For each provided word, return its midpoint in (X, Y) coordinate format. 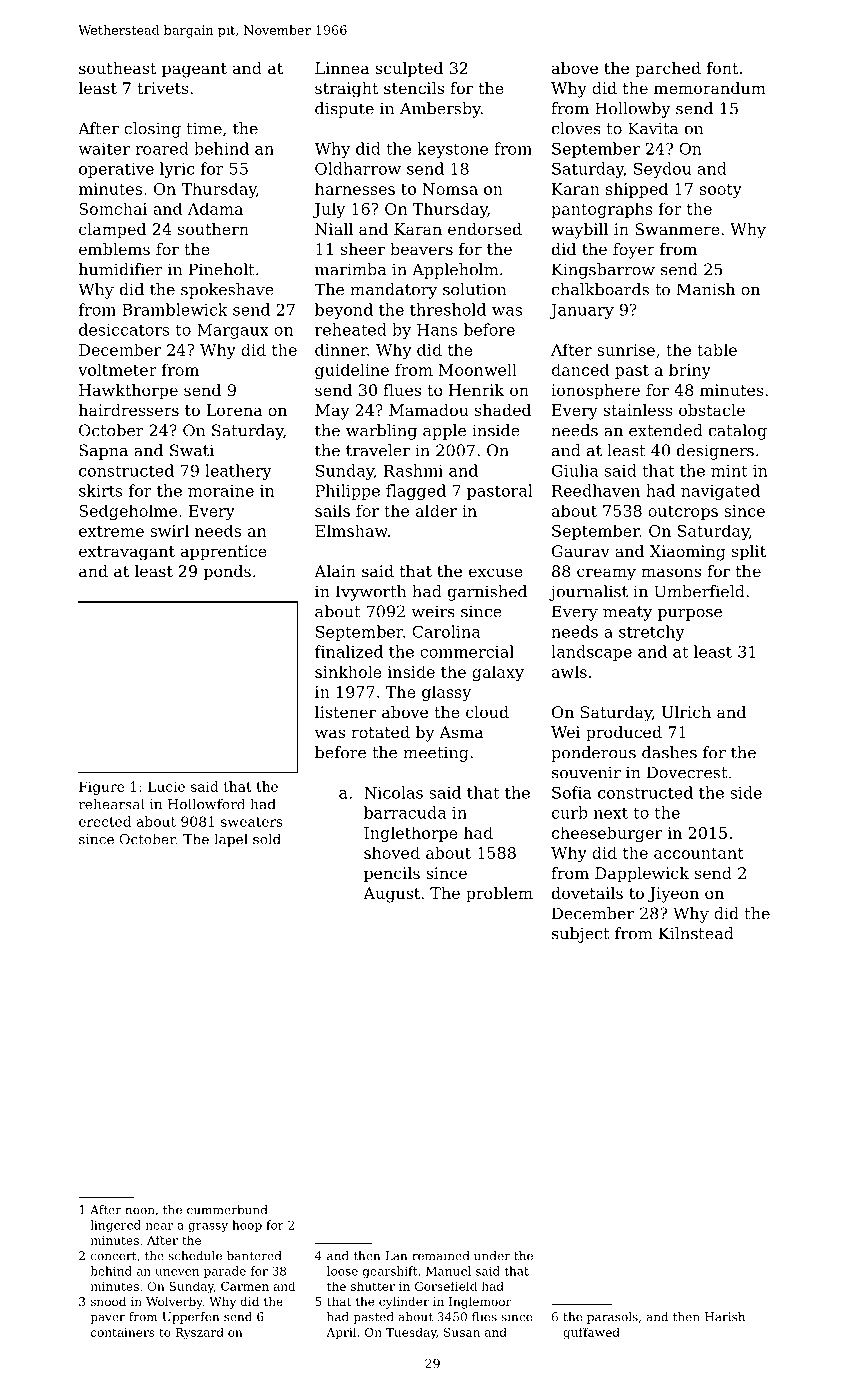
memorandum (710, 88)
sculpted (409, 70)
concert (114, 1256)
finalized (349, 651)
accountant (699, 853)
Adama (215, 208)
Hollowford (206, 804)
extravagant (127, 553)
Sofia (572, 792)
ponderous (593, 754)
